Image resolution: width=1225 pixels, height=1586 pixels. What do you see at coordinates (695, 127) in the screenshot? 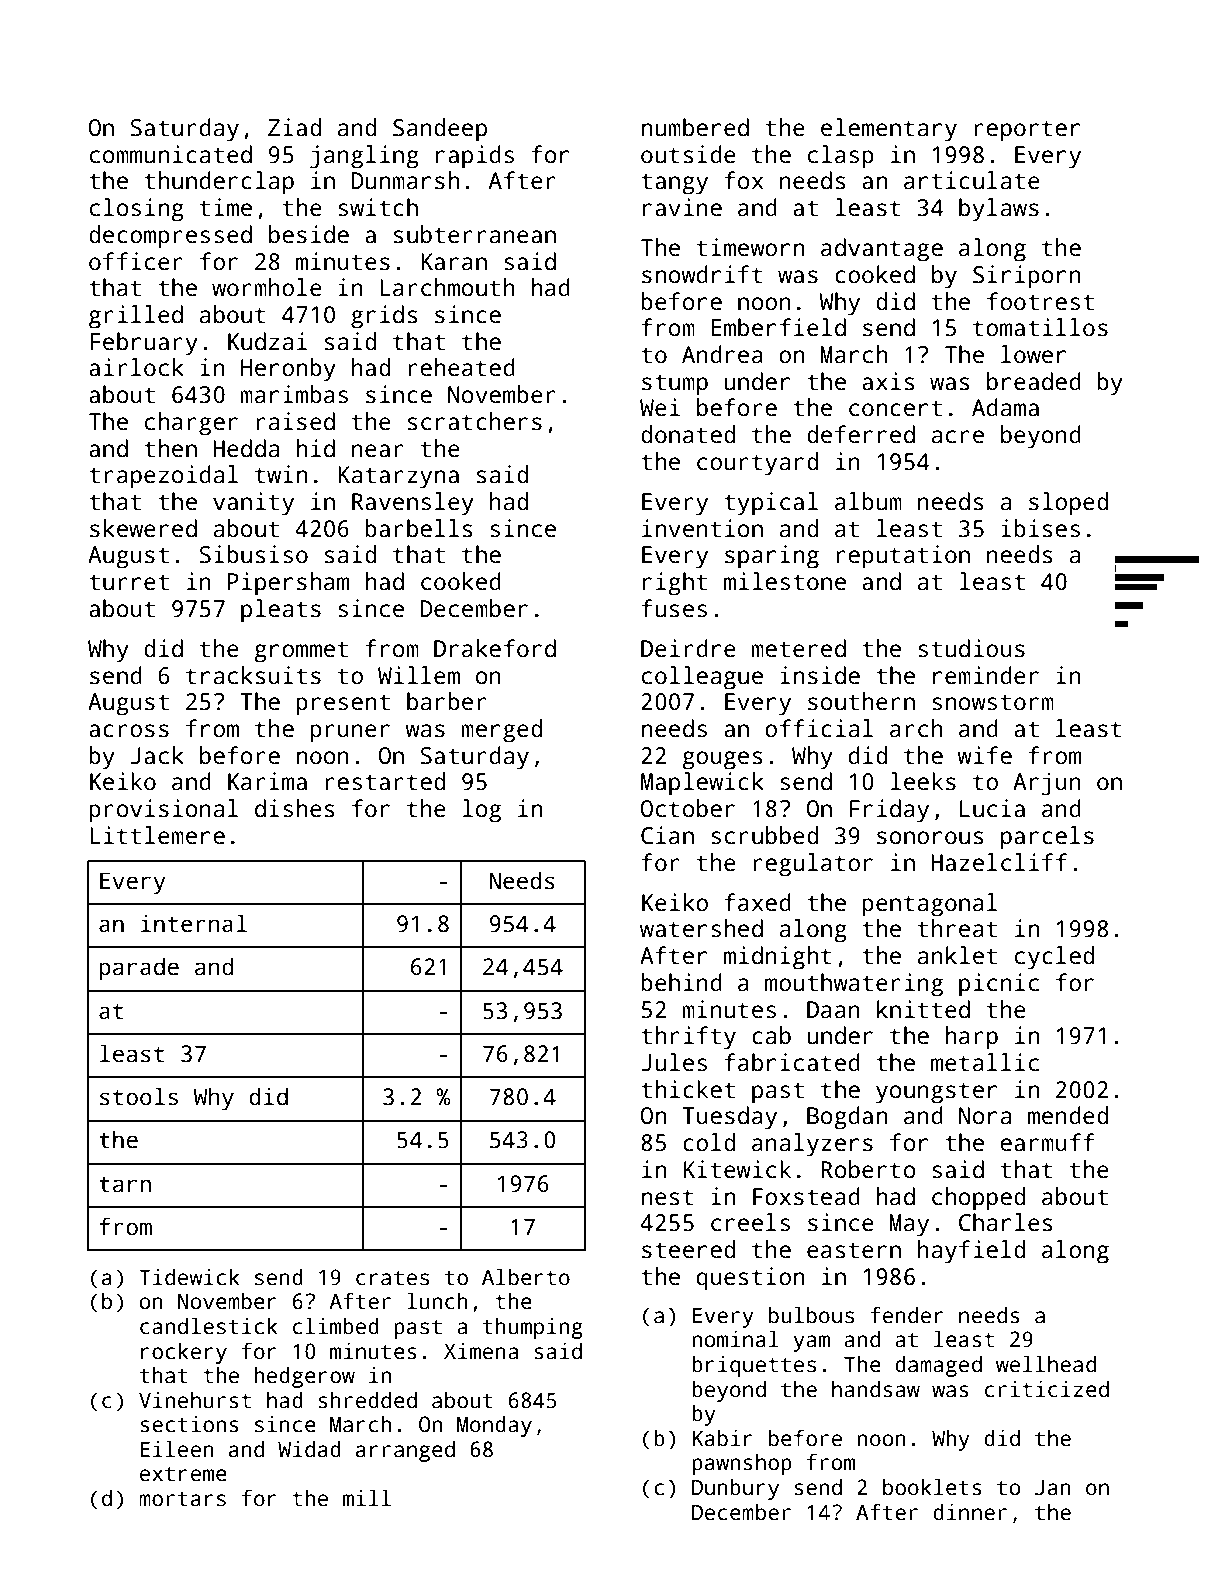
I see `numbered` at bounding box center [695, 127].
